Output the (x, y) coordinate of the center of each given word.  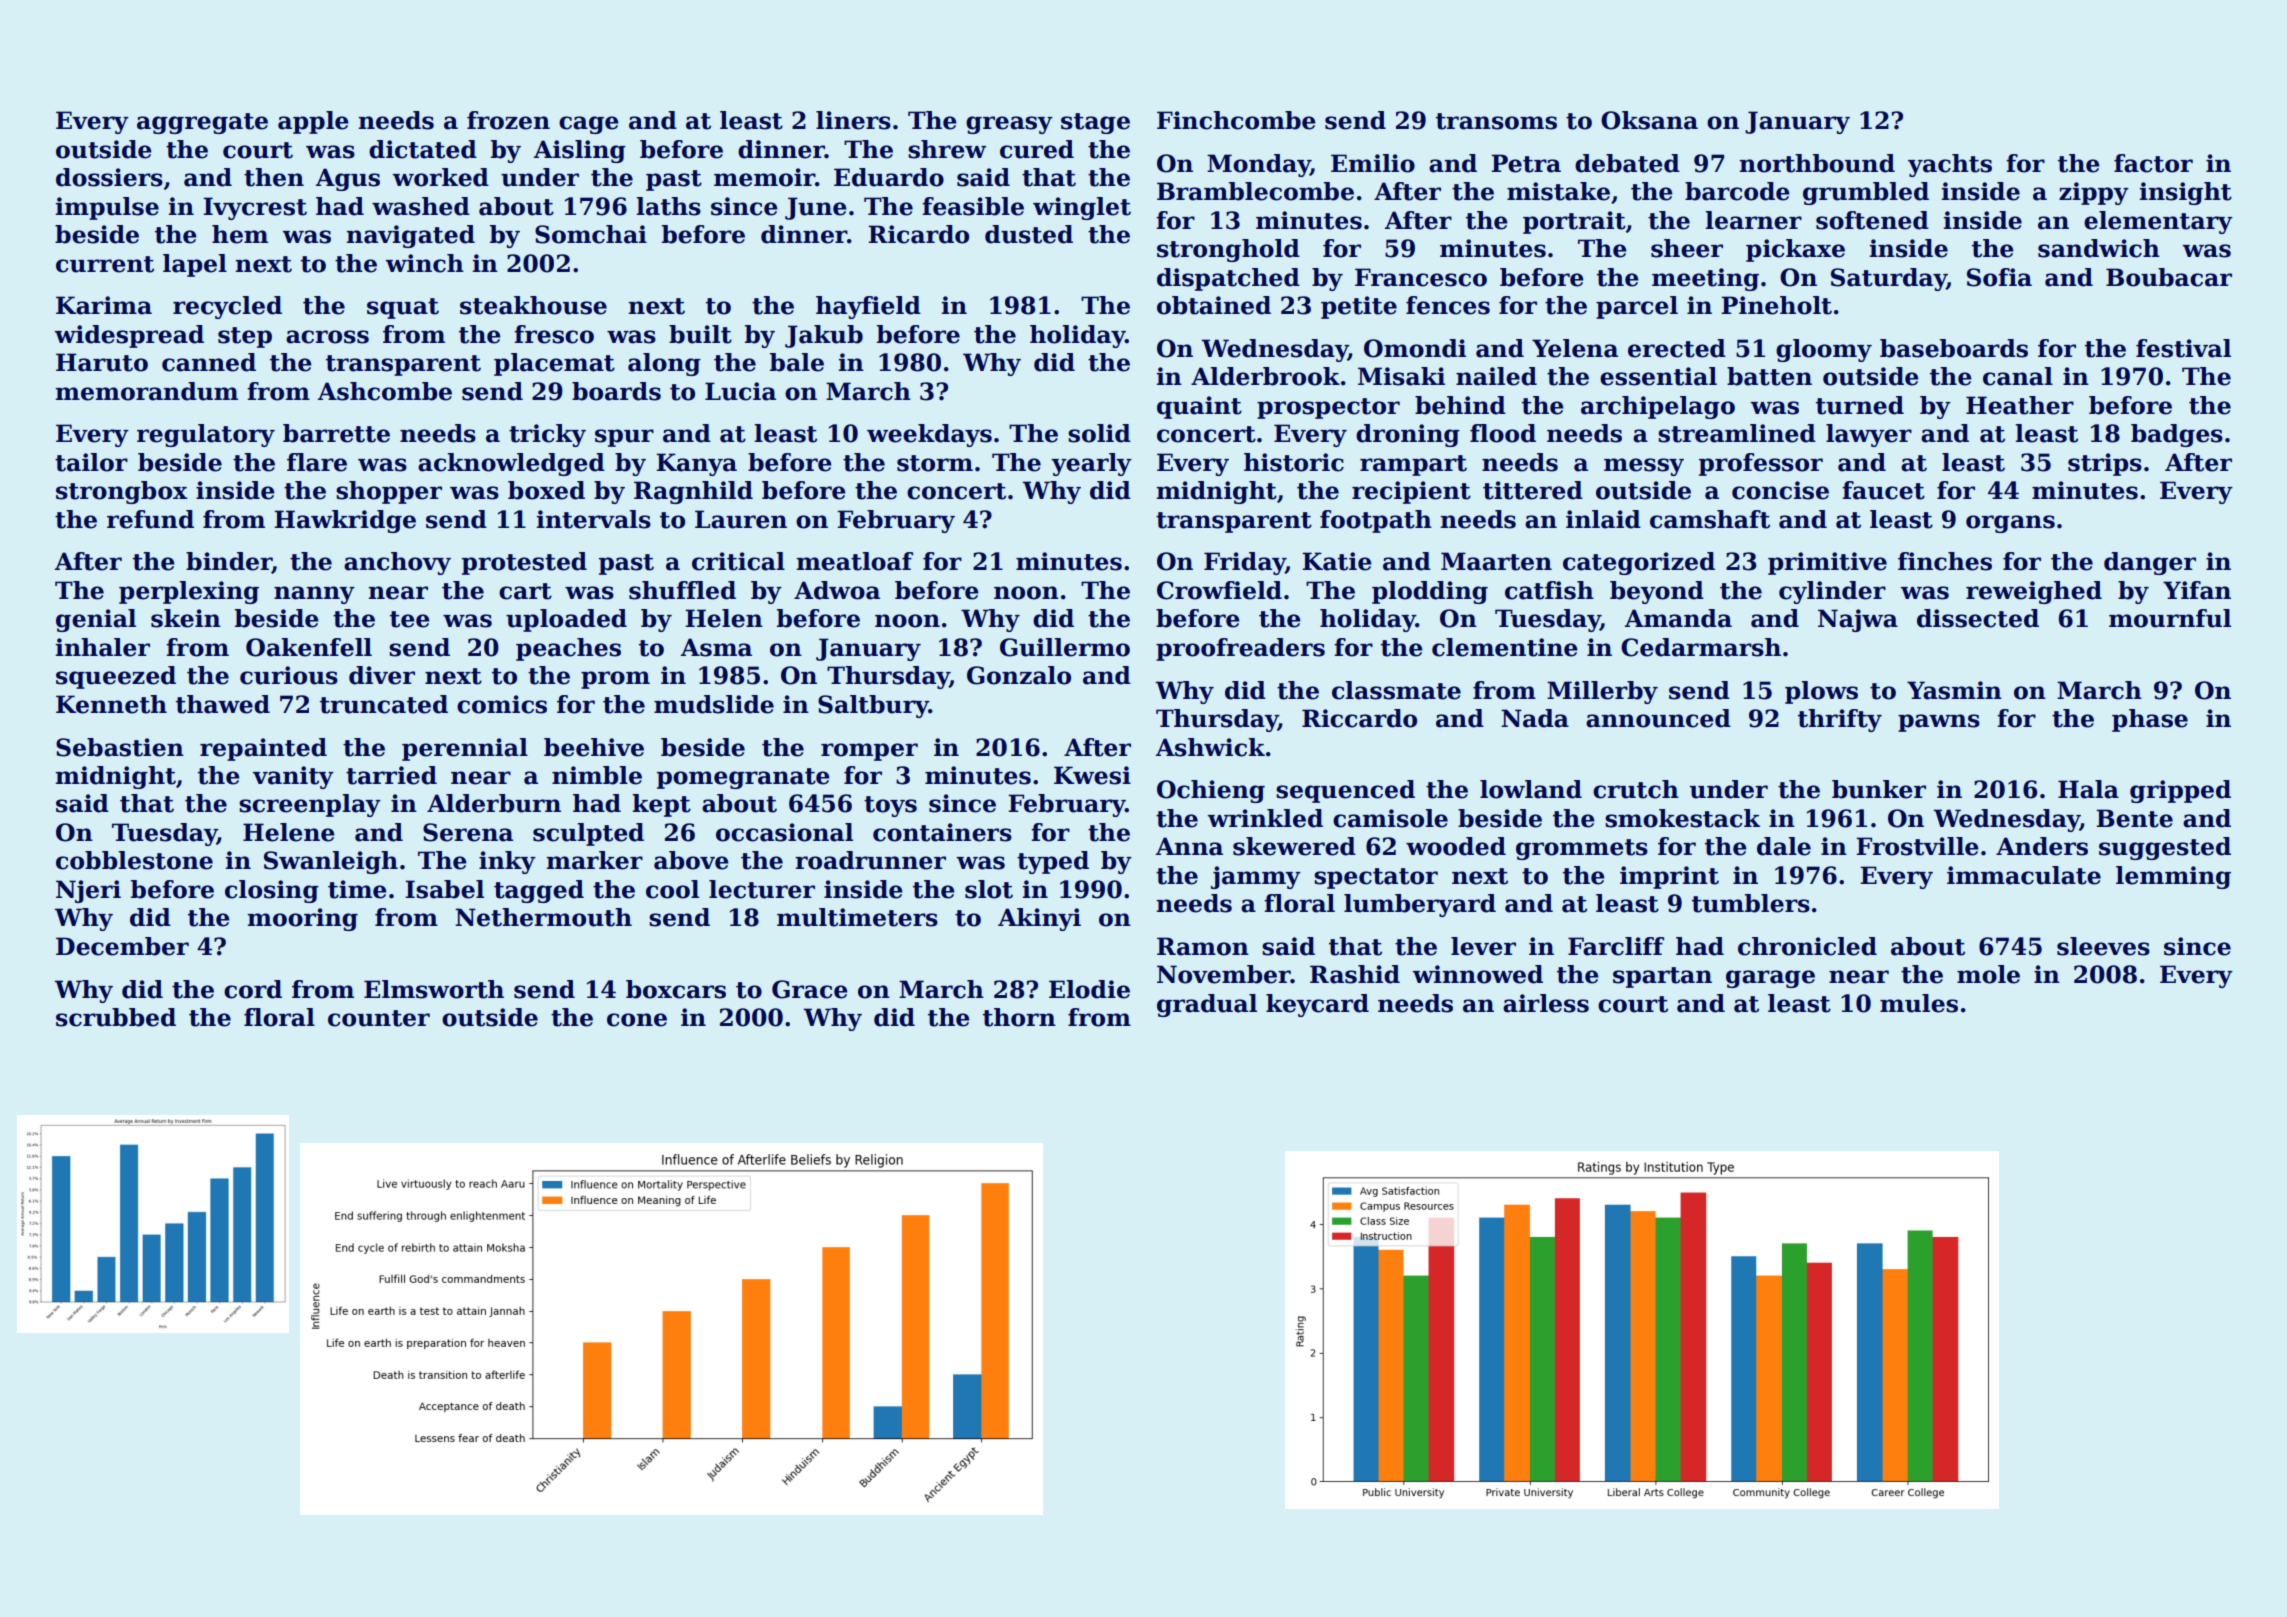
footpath (1376, 521)
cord (253, 989)
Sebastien (120, 747)
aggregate (202, 123)
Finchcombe (1236, 120)
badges (2177, 435)
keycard (1317, 1005)
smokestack (1682, 818)
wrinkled (1265, 818)
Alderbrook (1265, 376)
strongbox (122, 492)
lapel (195, 265)
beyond (1657, 592)
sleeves (2103, 946)
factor (2153, 163)
